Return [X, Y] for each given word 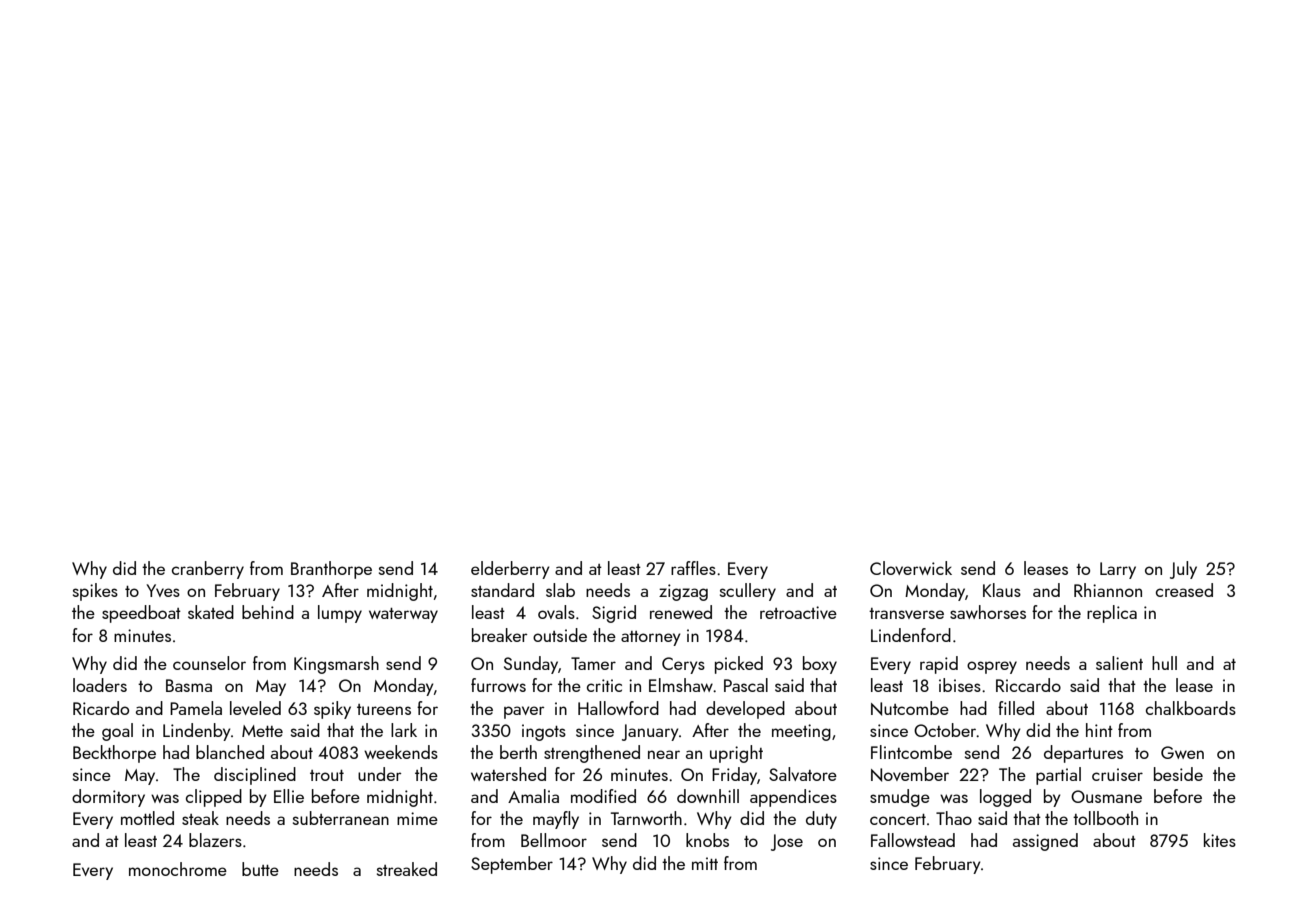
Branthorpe [331, 570]
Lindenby [197, 732]
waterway [403, 615]
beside [1178, 774]
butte [260, 869]
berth [518, 752]
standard [502, 590]
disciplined [255, 776]
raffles [693, 568]
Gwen [1182, 752]
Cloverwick [911, 568]
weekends [401, 752]
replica [1112, 614]
